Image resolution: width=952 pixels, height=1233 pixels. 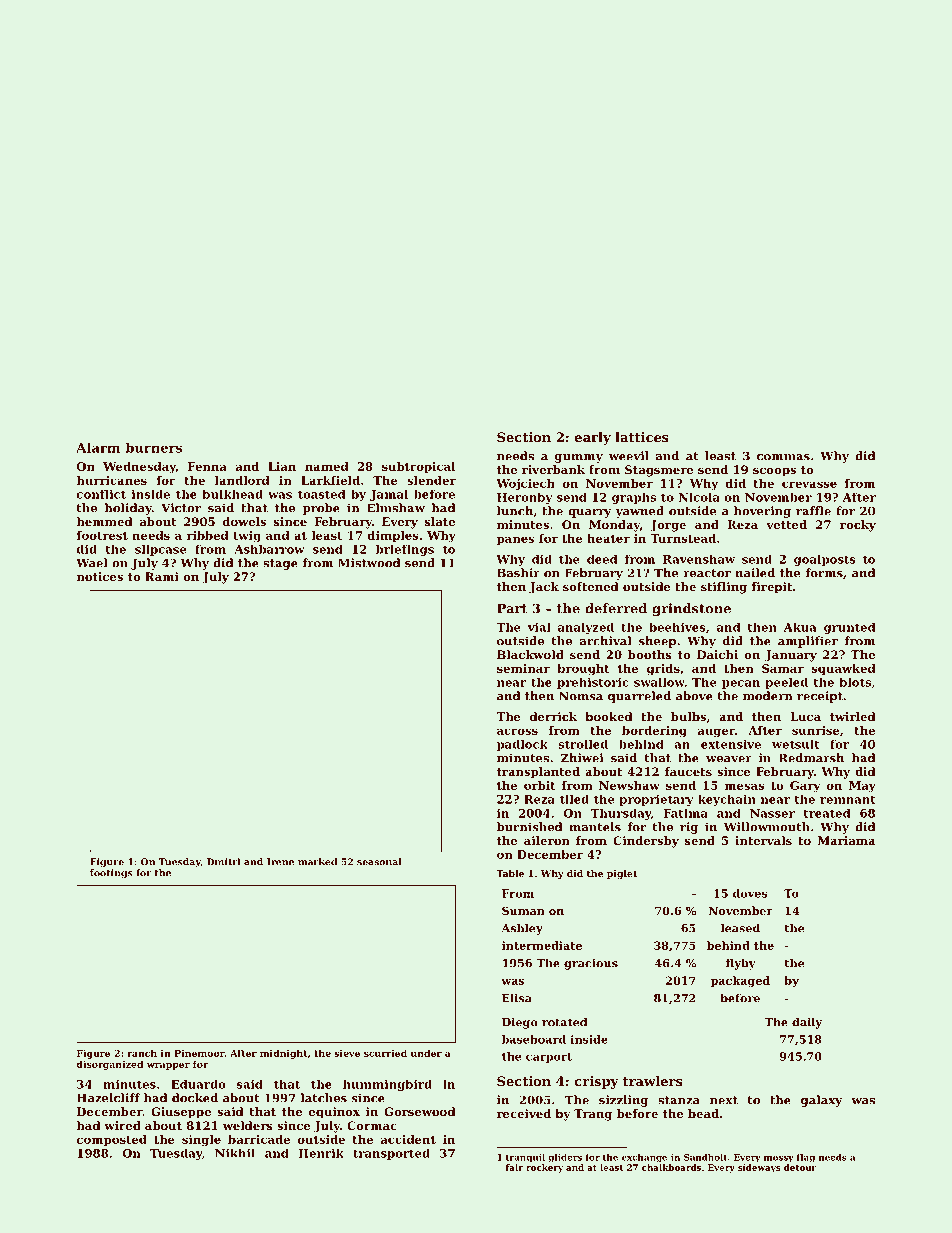 What do you see at coordinates (515, 540) in the screenshot?
I see `panes` at bounding box center [515, 540].
